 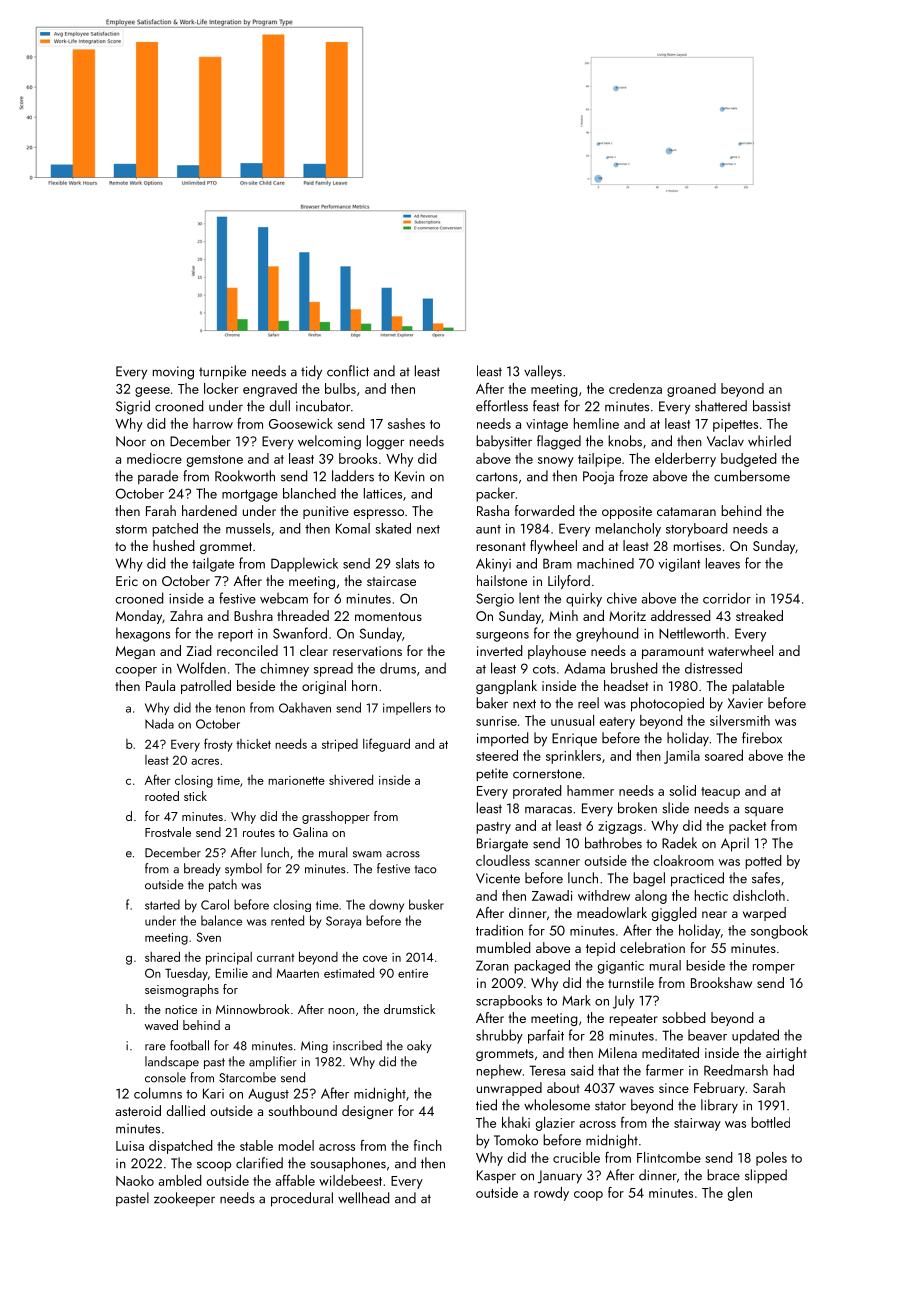 What do you see at coordinates (506, 687) in the screenshot?
I see `gangplank` at bounding box center [506, 687].
